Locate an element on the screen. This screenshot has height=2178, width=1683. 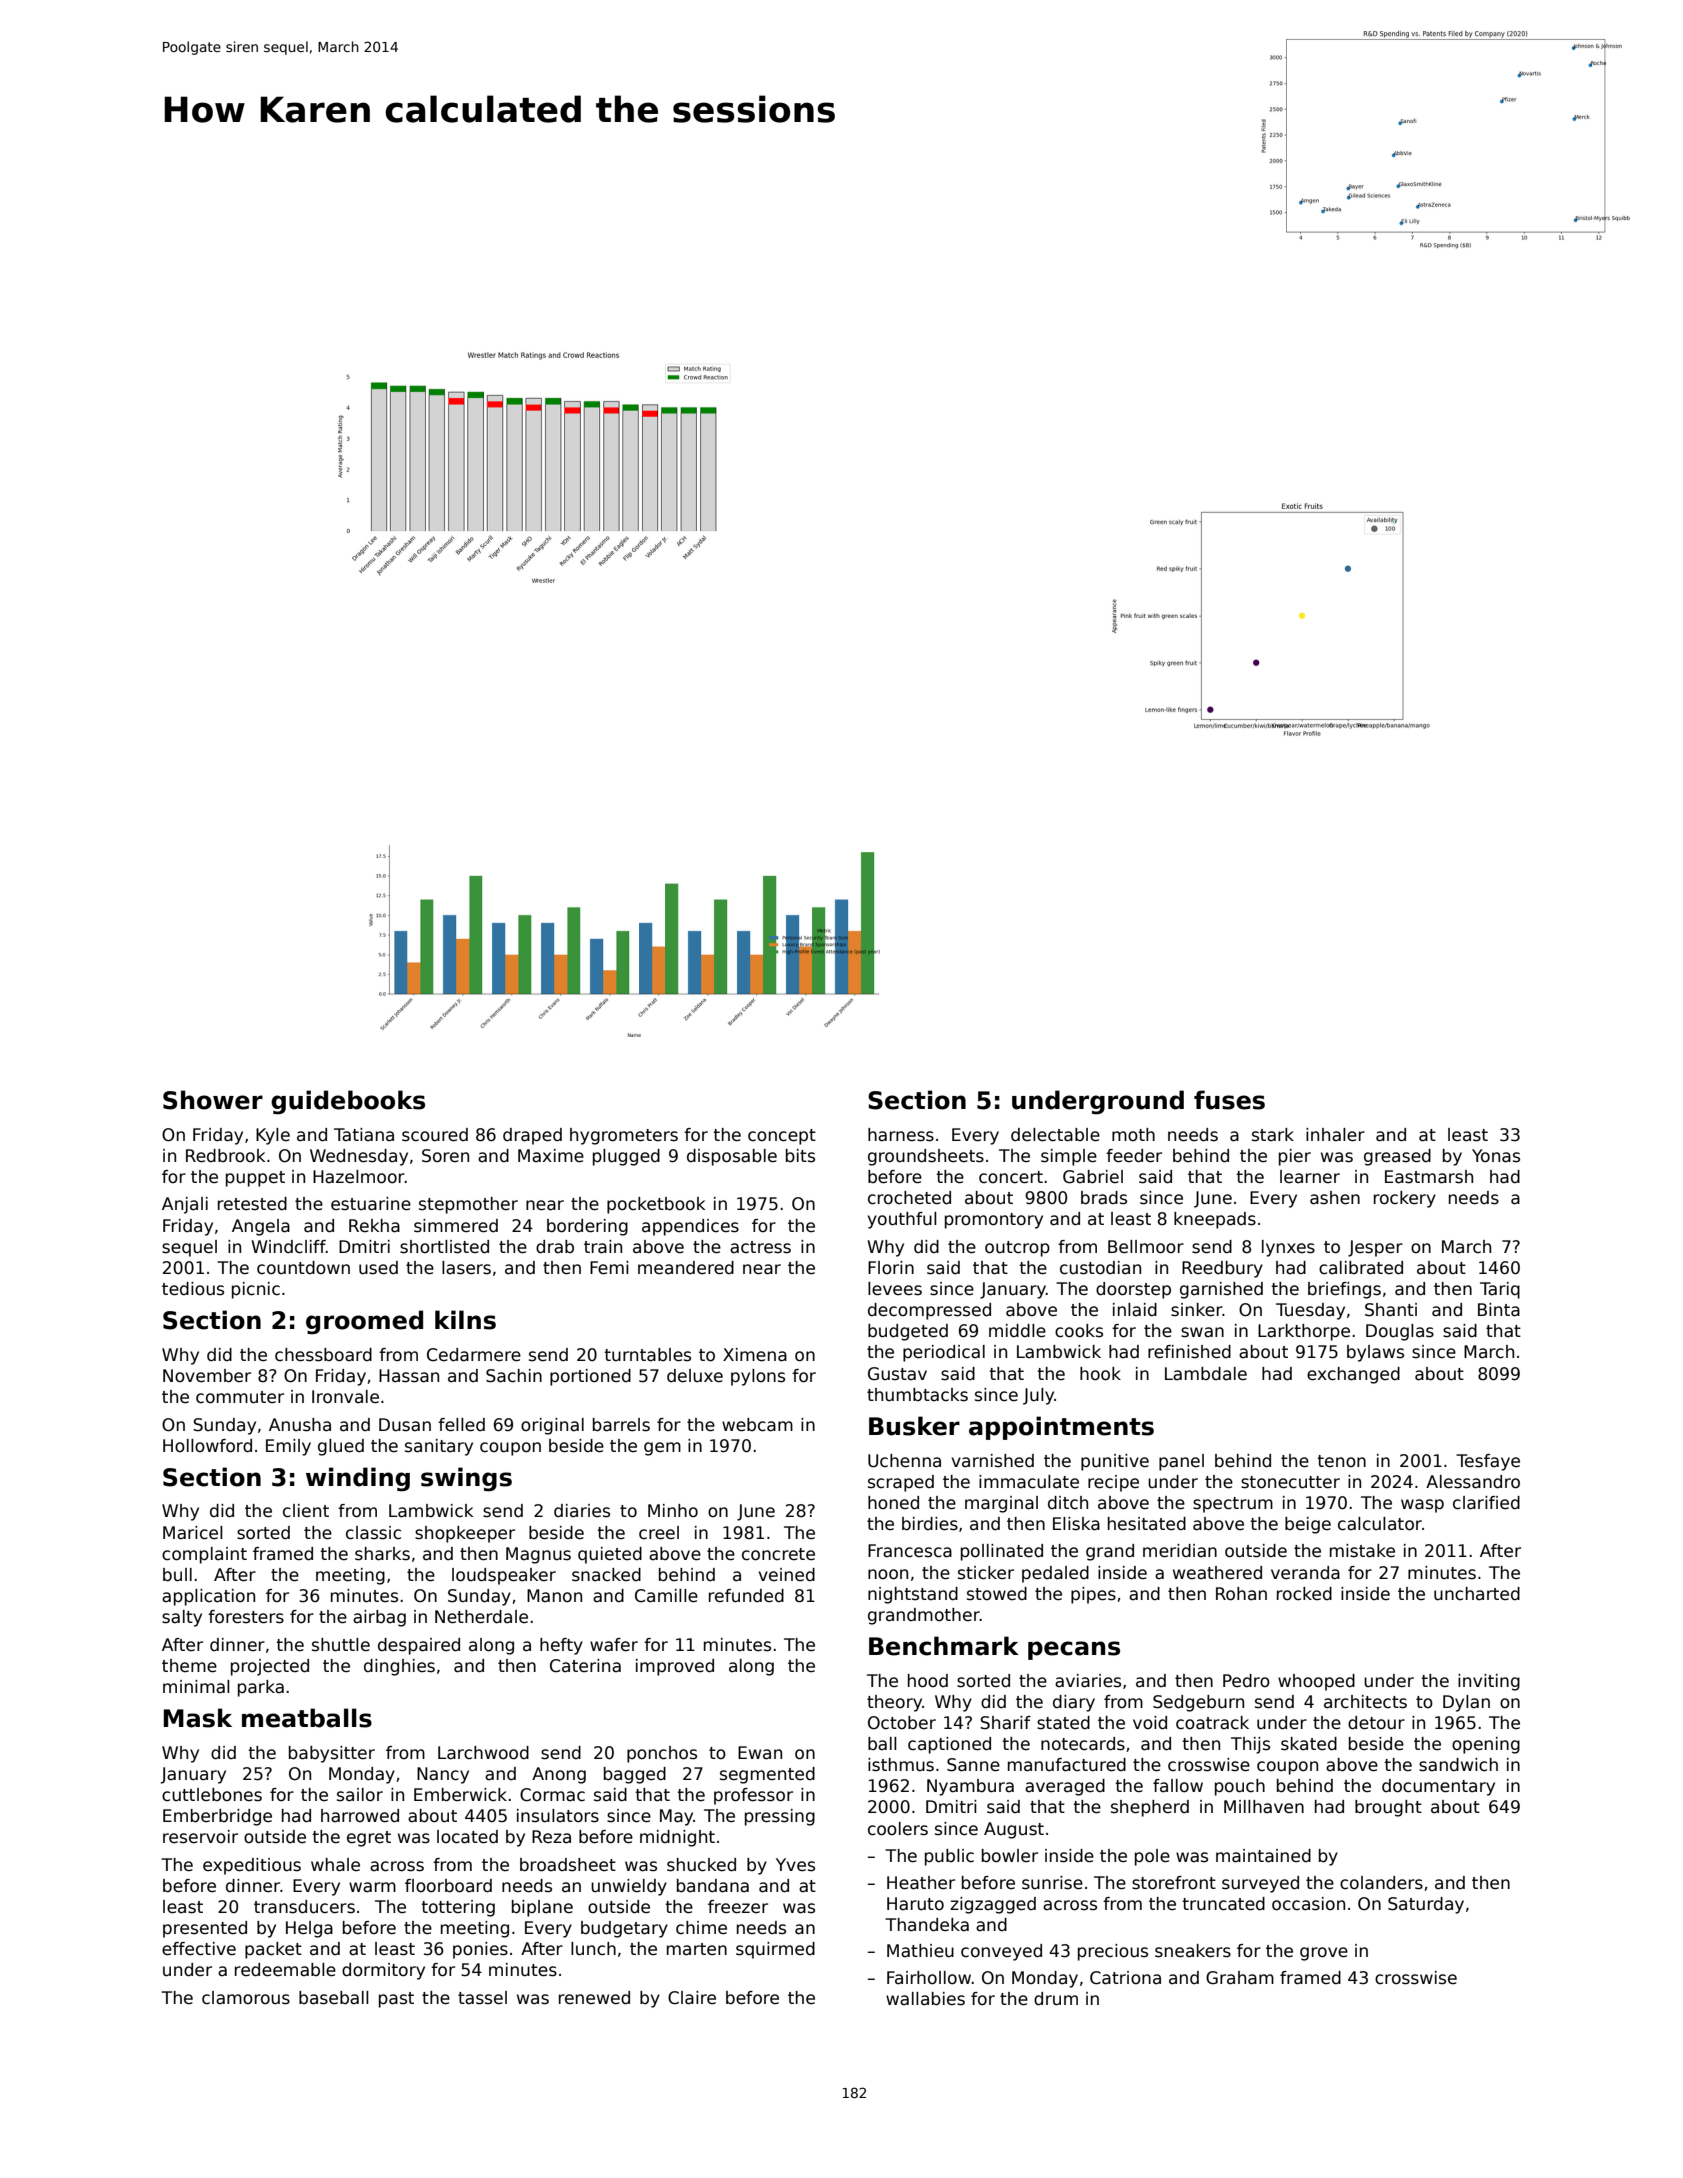
Hassan is located at coordinates (409, 1376).
